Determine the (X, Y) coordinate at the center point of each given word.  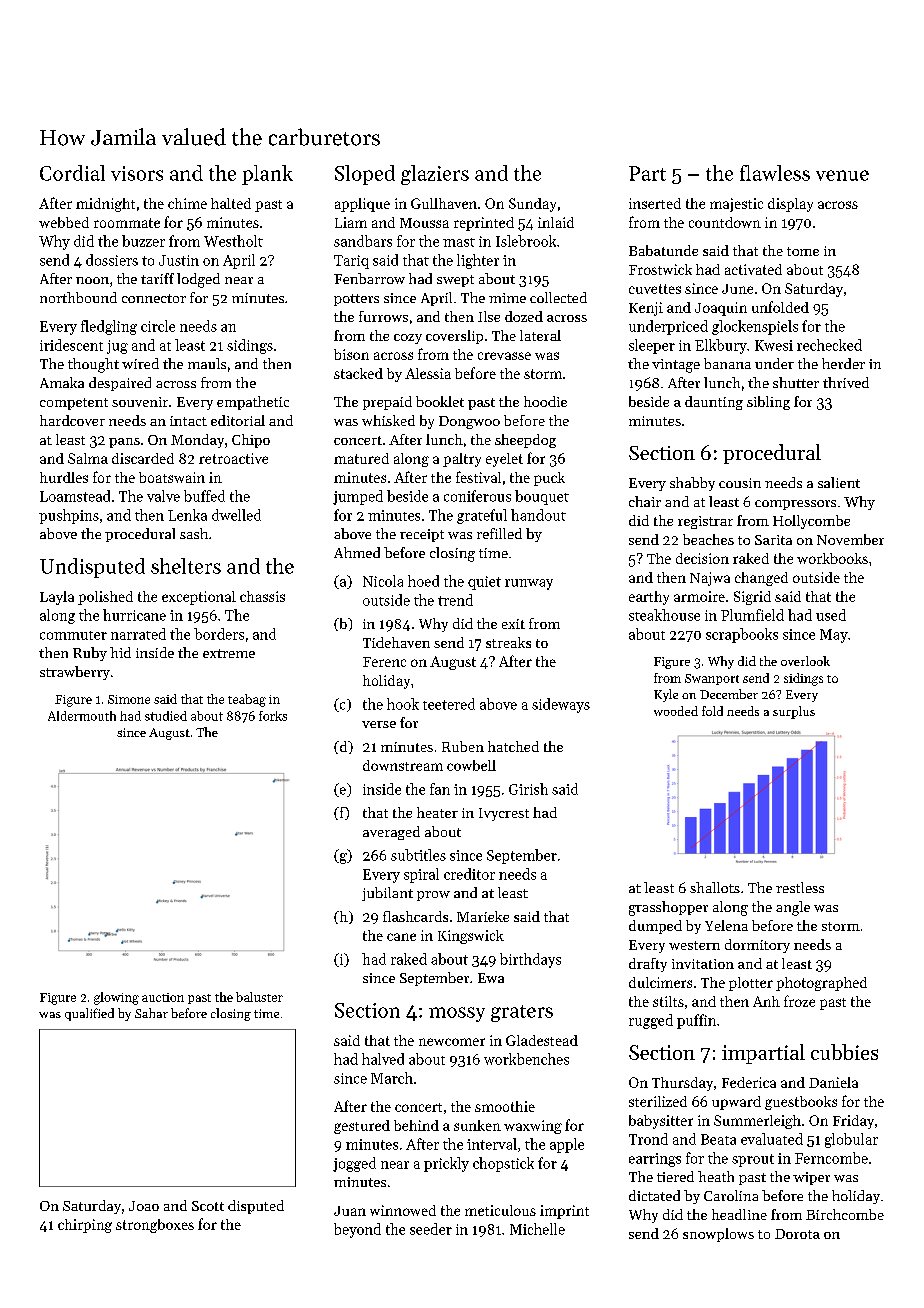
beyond (357, 1230)
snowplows (718, 1235)
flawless (775, 173)
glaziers (435, 175)
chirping (85, 1226)
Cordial (72, 173)
